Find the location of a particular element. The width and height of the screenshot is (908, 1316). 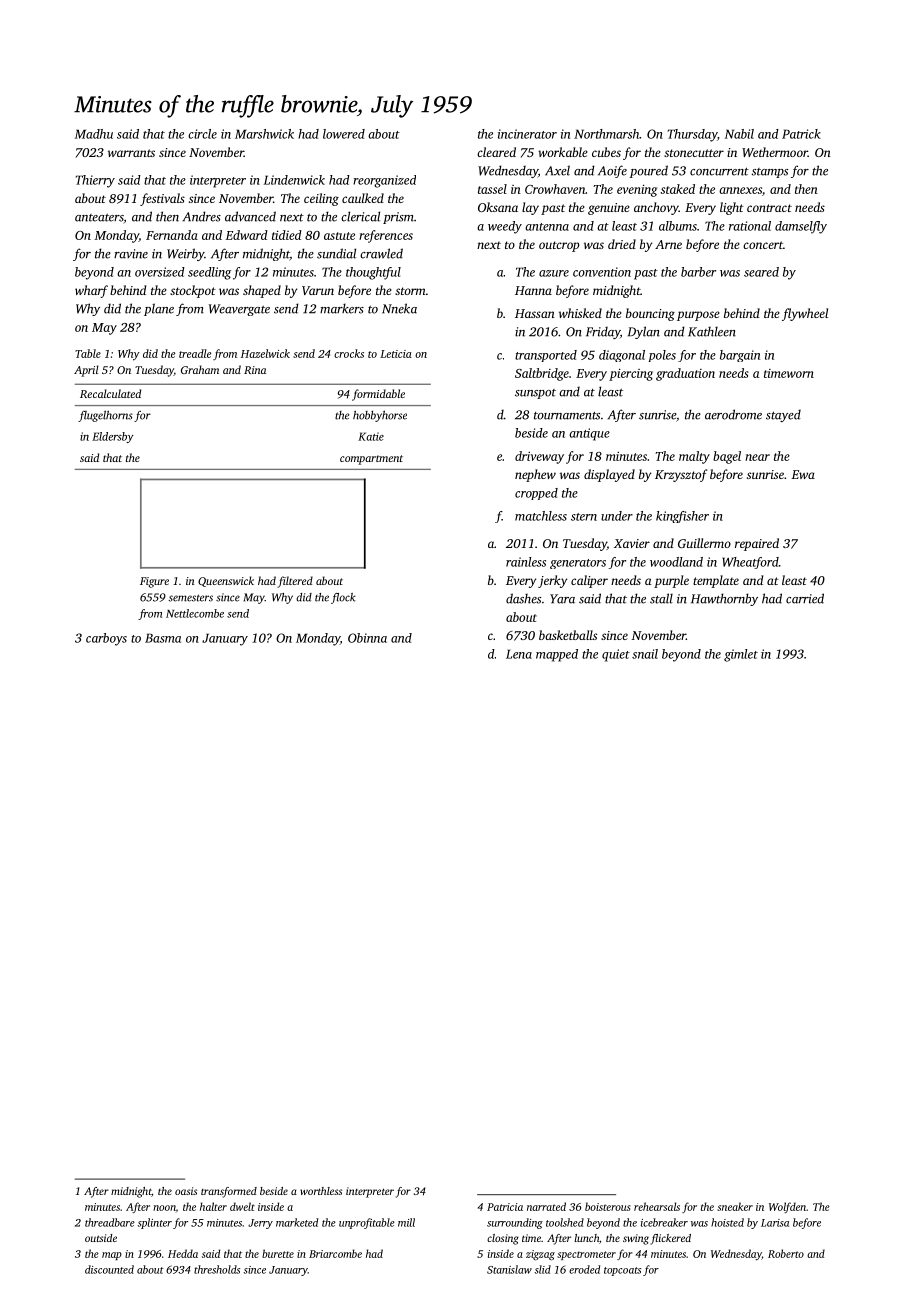

transformed is located at coordinates (229, 1192).
